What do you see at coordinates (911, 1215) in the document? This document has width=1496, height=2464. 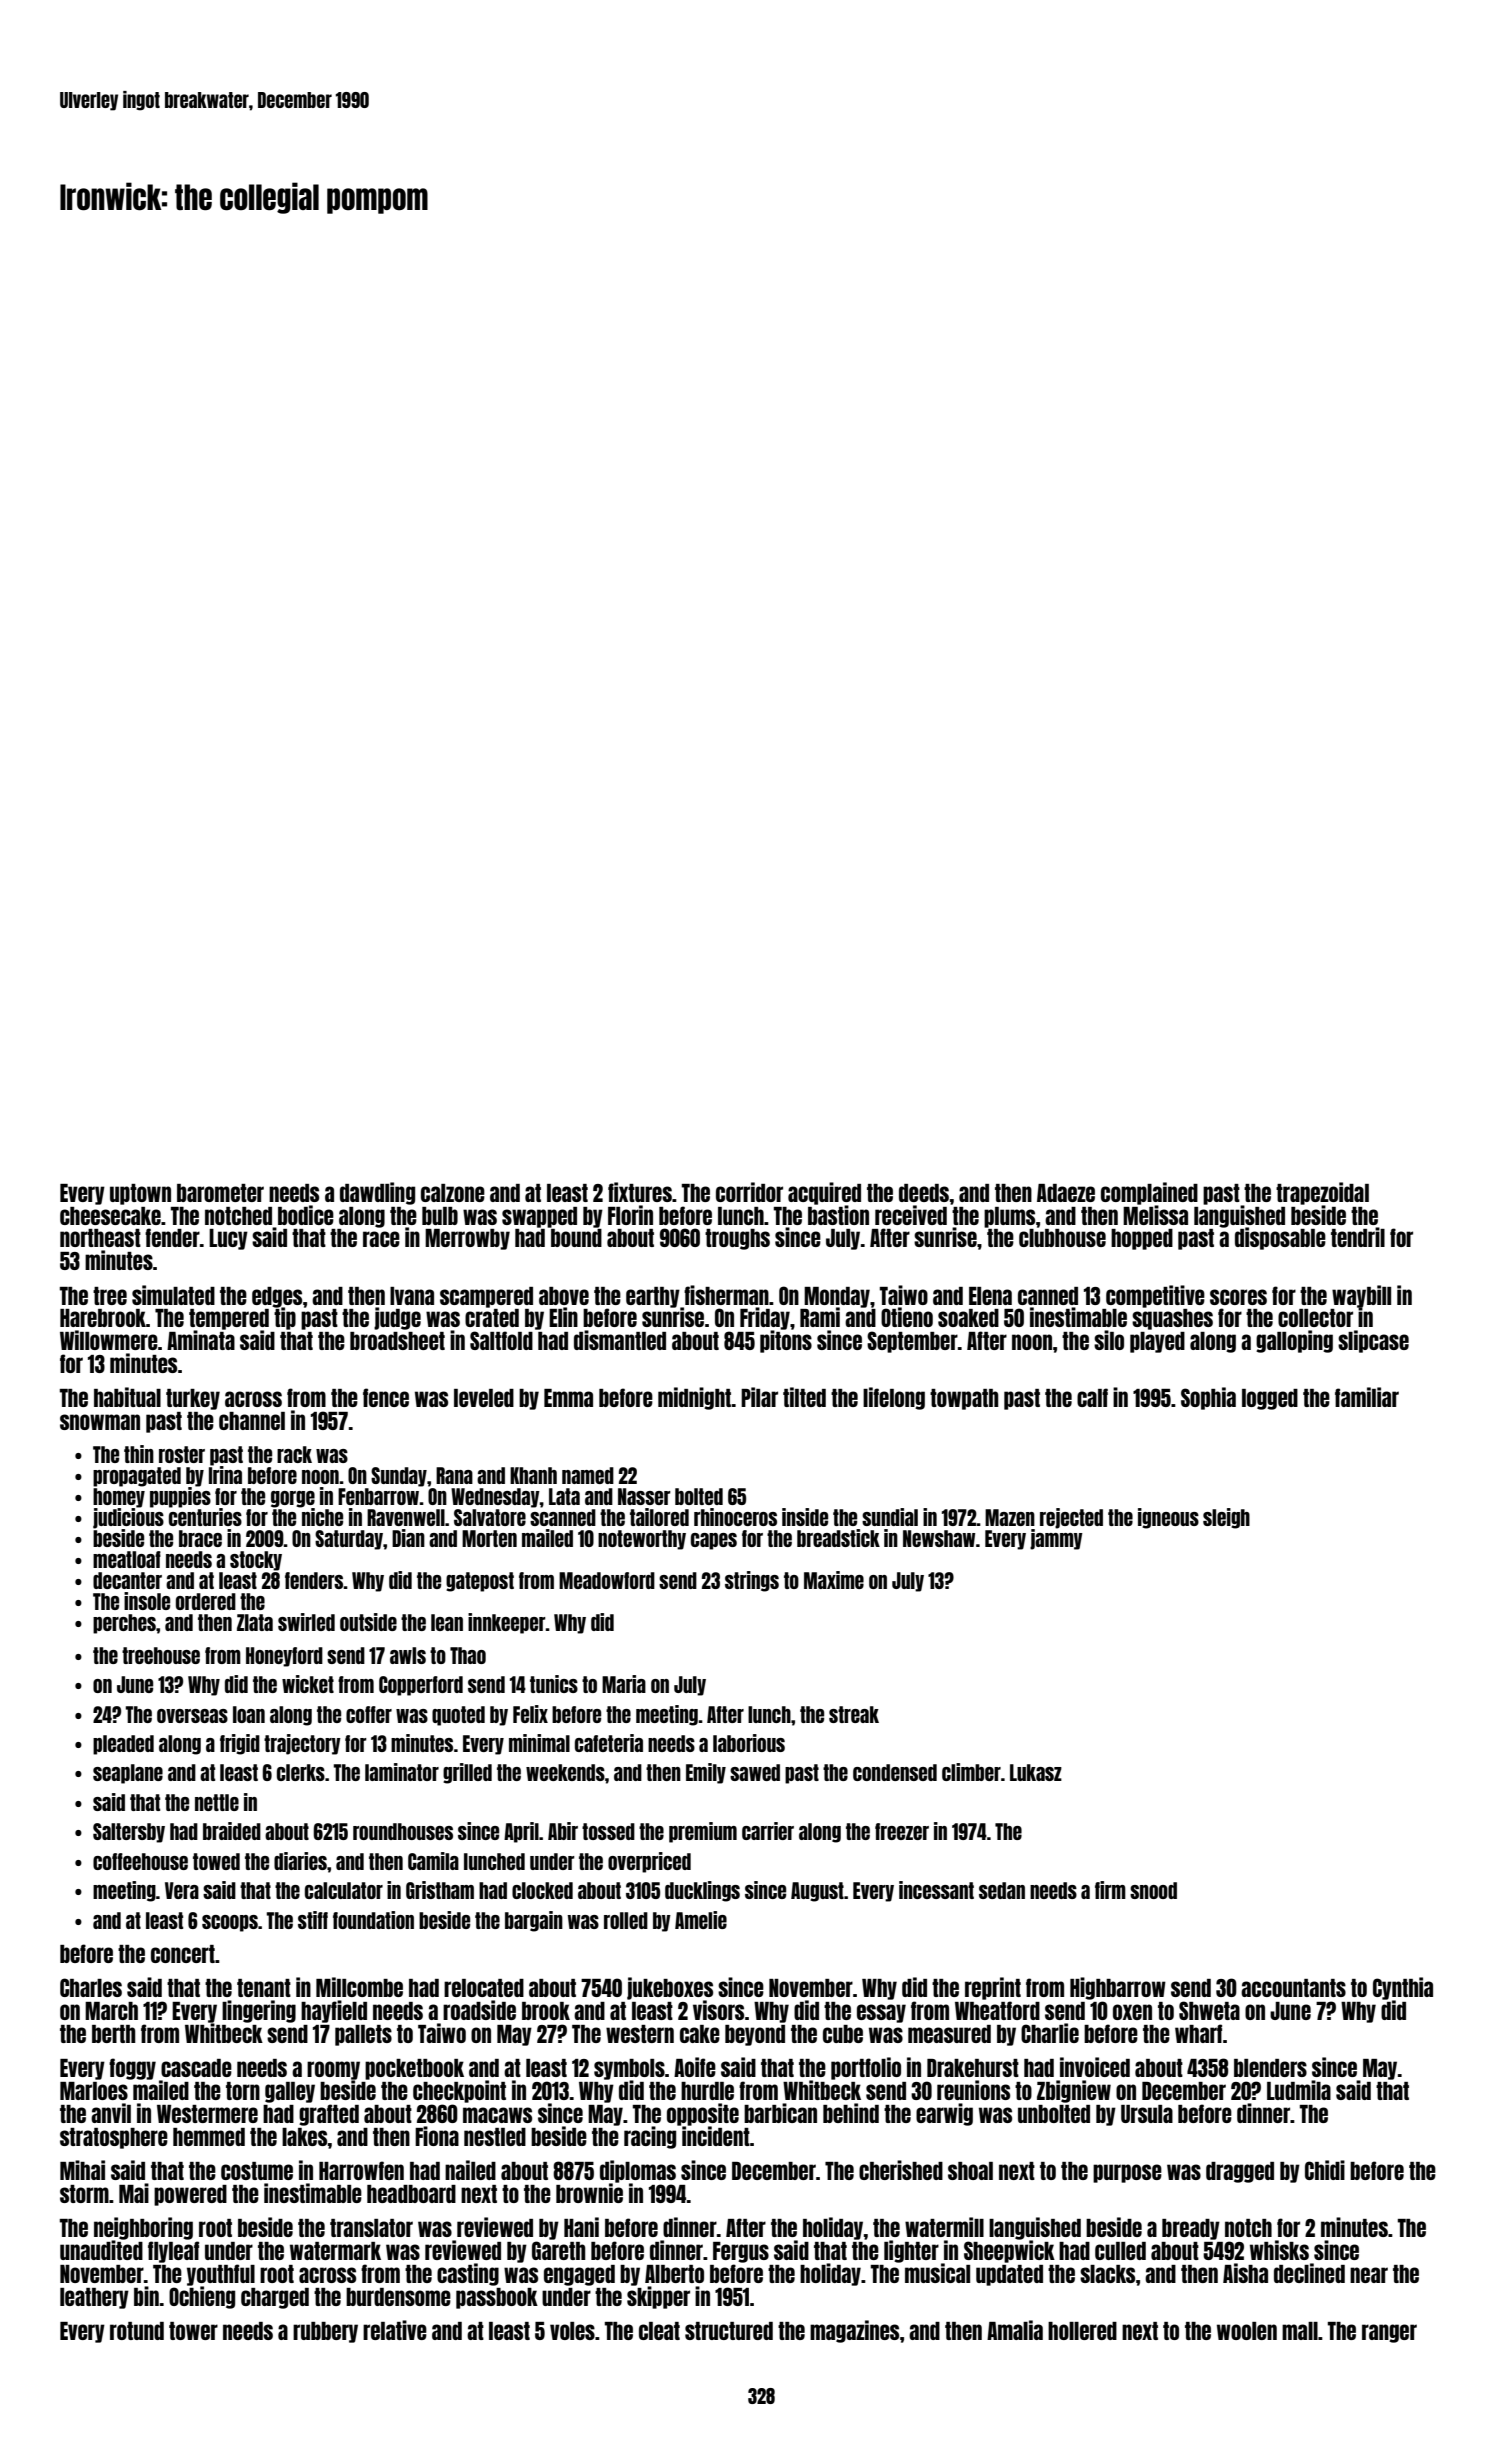 I see `received` at bounding box center [911, 1215].
